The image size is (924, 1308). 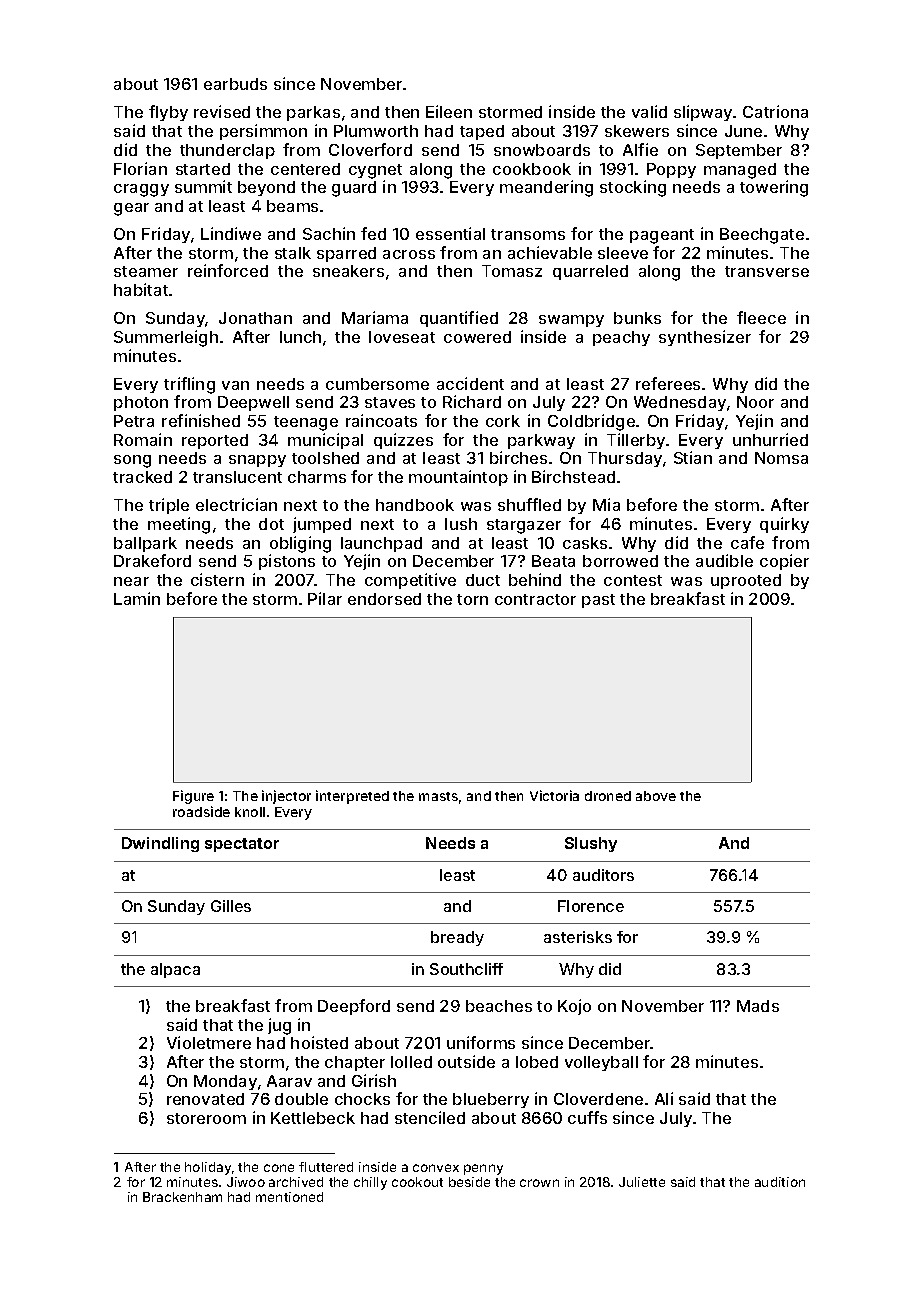 What do you see at coordinates (546, 188) in the screenshot?
I see `meandering` at bounding box center [546, 188].
